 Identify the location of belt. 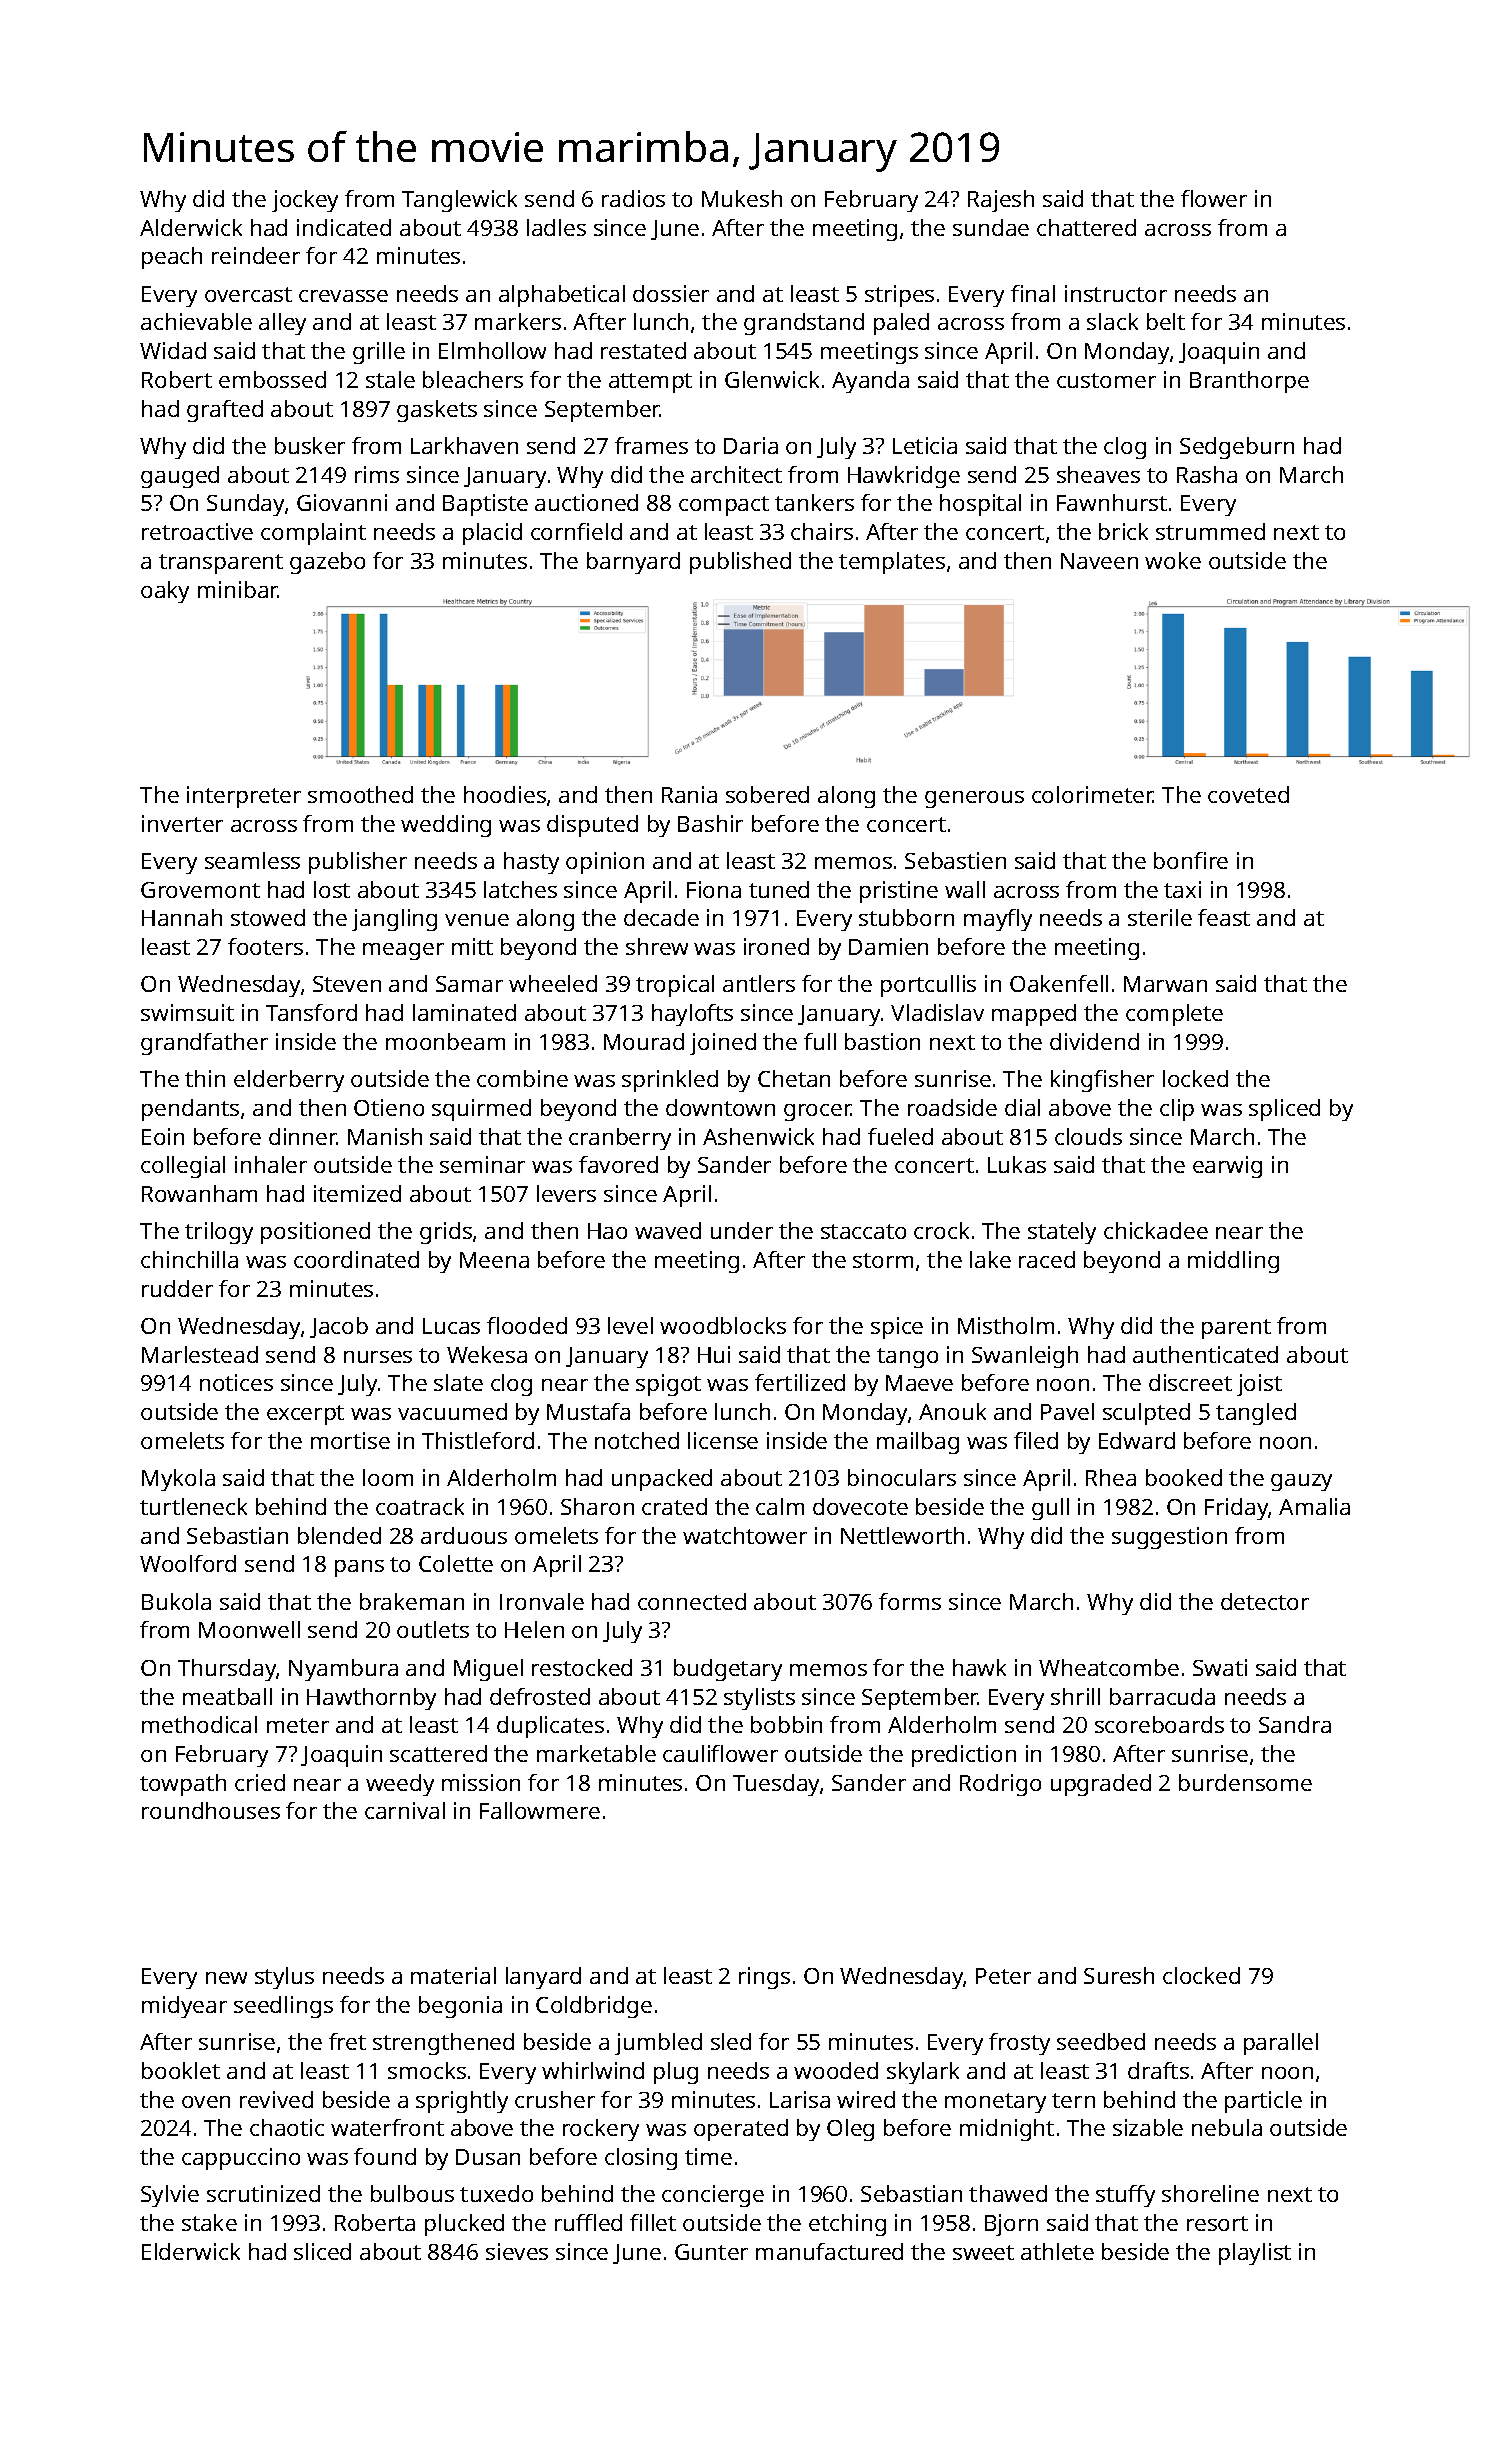
(1166, 321).
